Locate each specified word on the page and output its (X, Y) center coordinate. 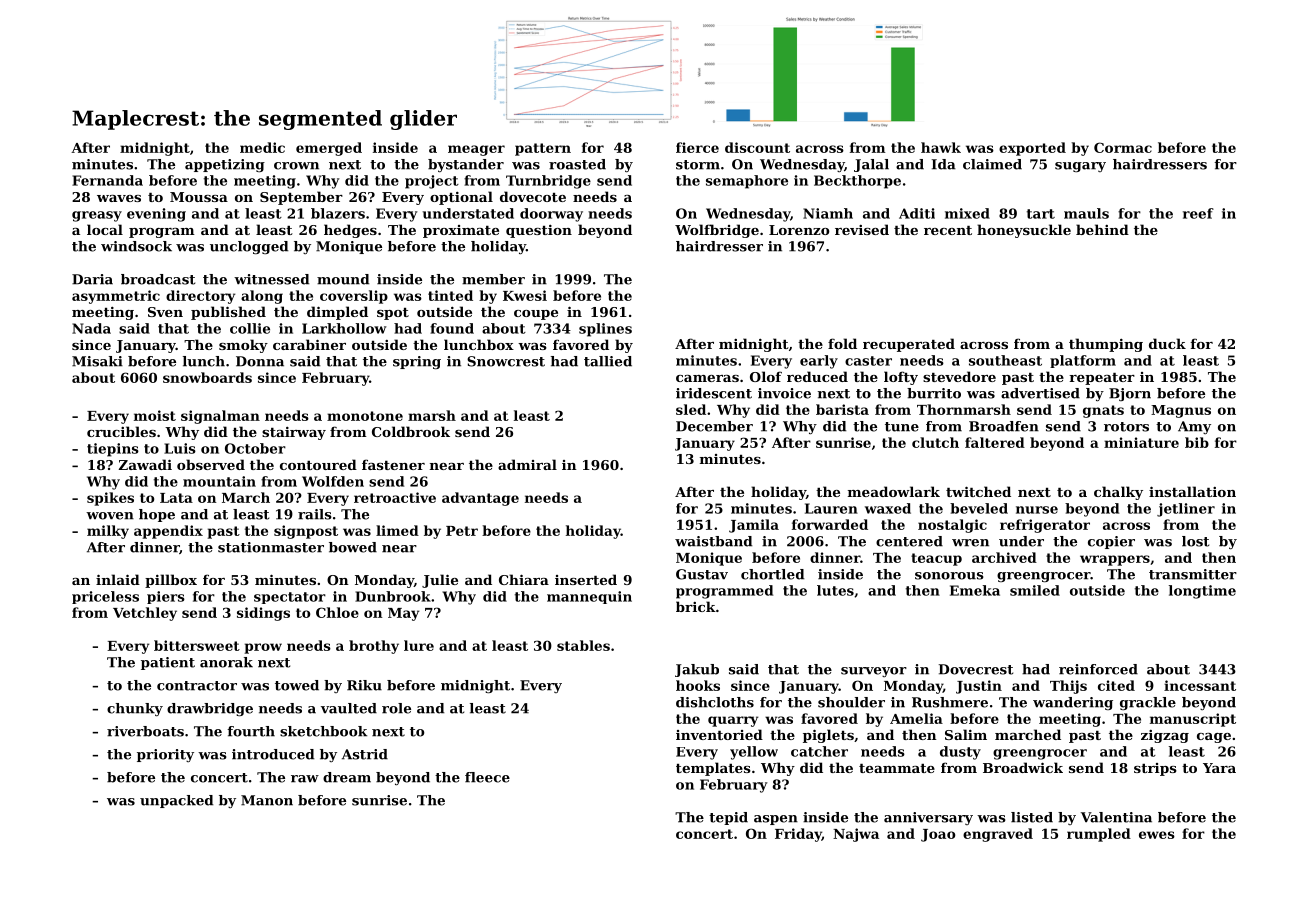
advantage (480, 499)
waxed (888, 508)
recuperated (909, 345)
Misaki (97, 361)
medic (262, 147)
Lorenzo (799, 230)
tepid (728, 818)
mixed (967, 213)
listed (1032, 817)
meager (476, 150)
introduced (273, 754)
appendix (168, 532)
